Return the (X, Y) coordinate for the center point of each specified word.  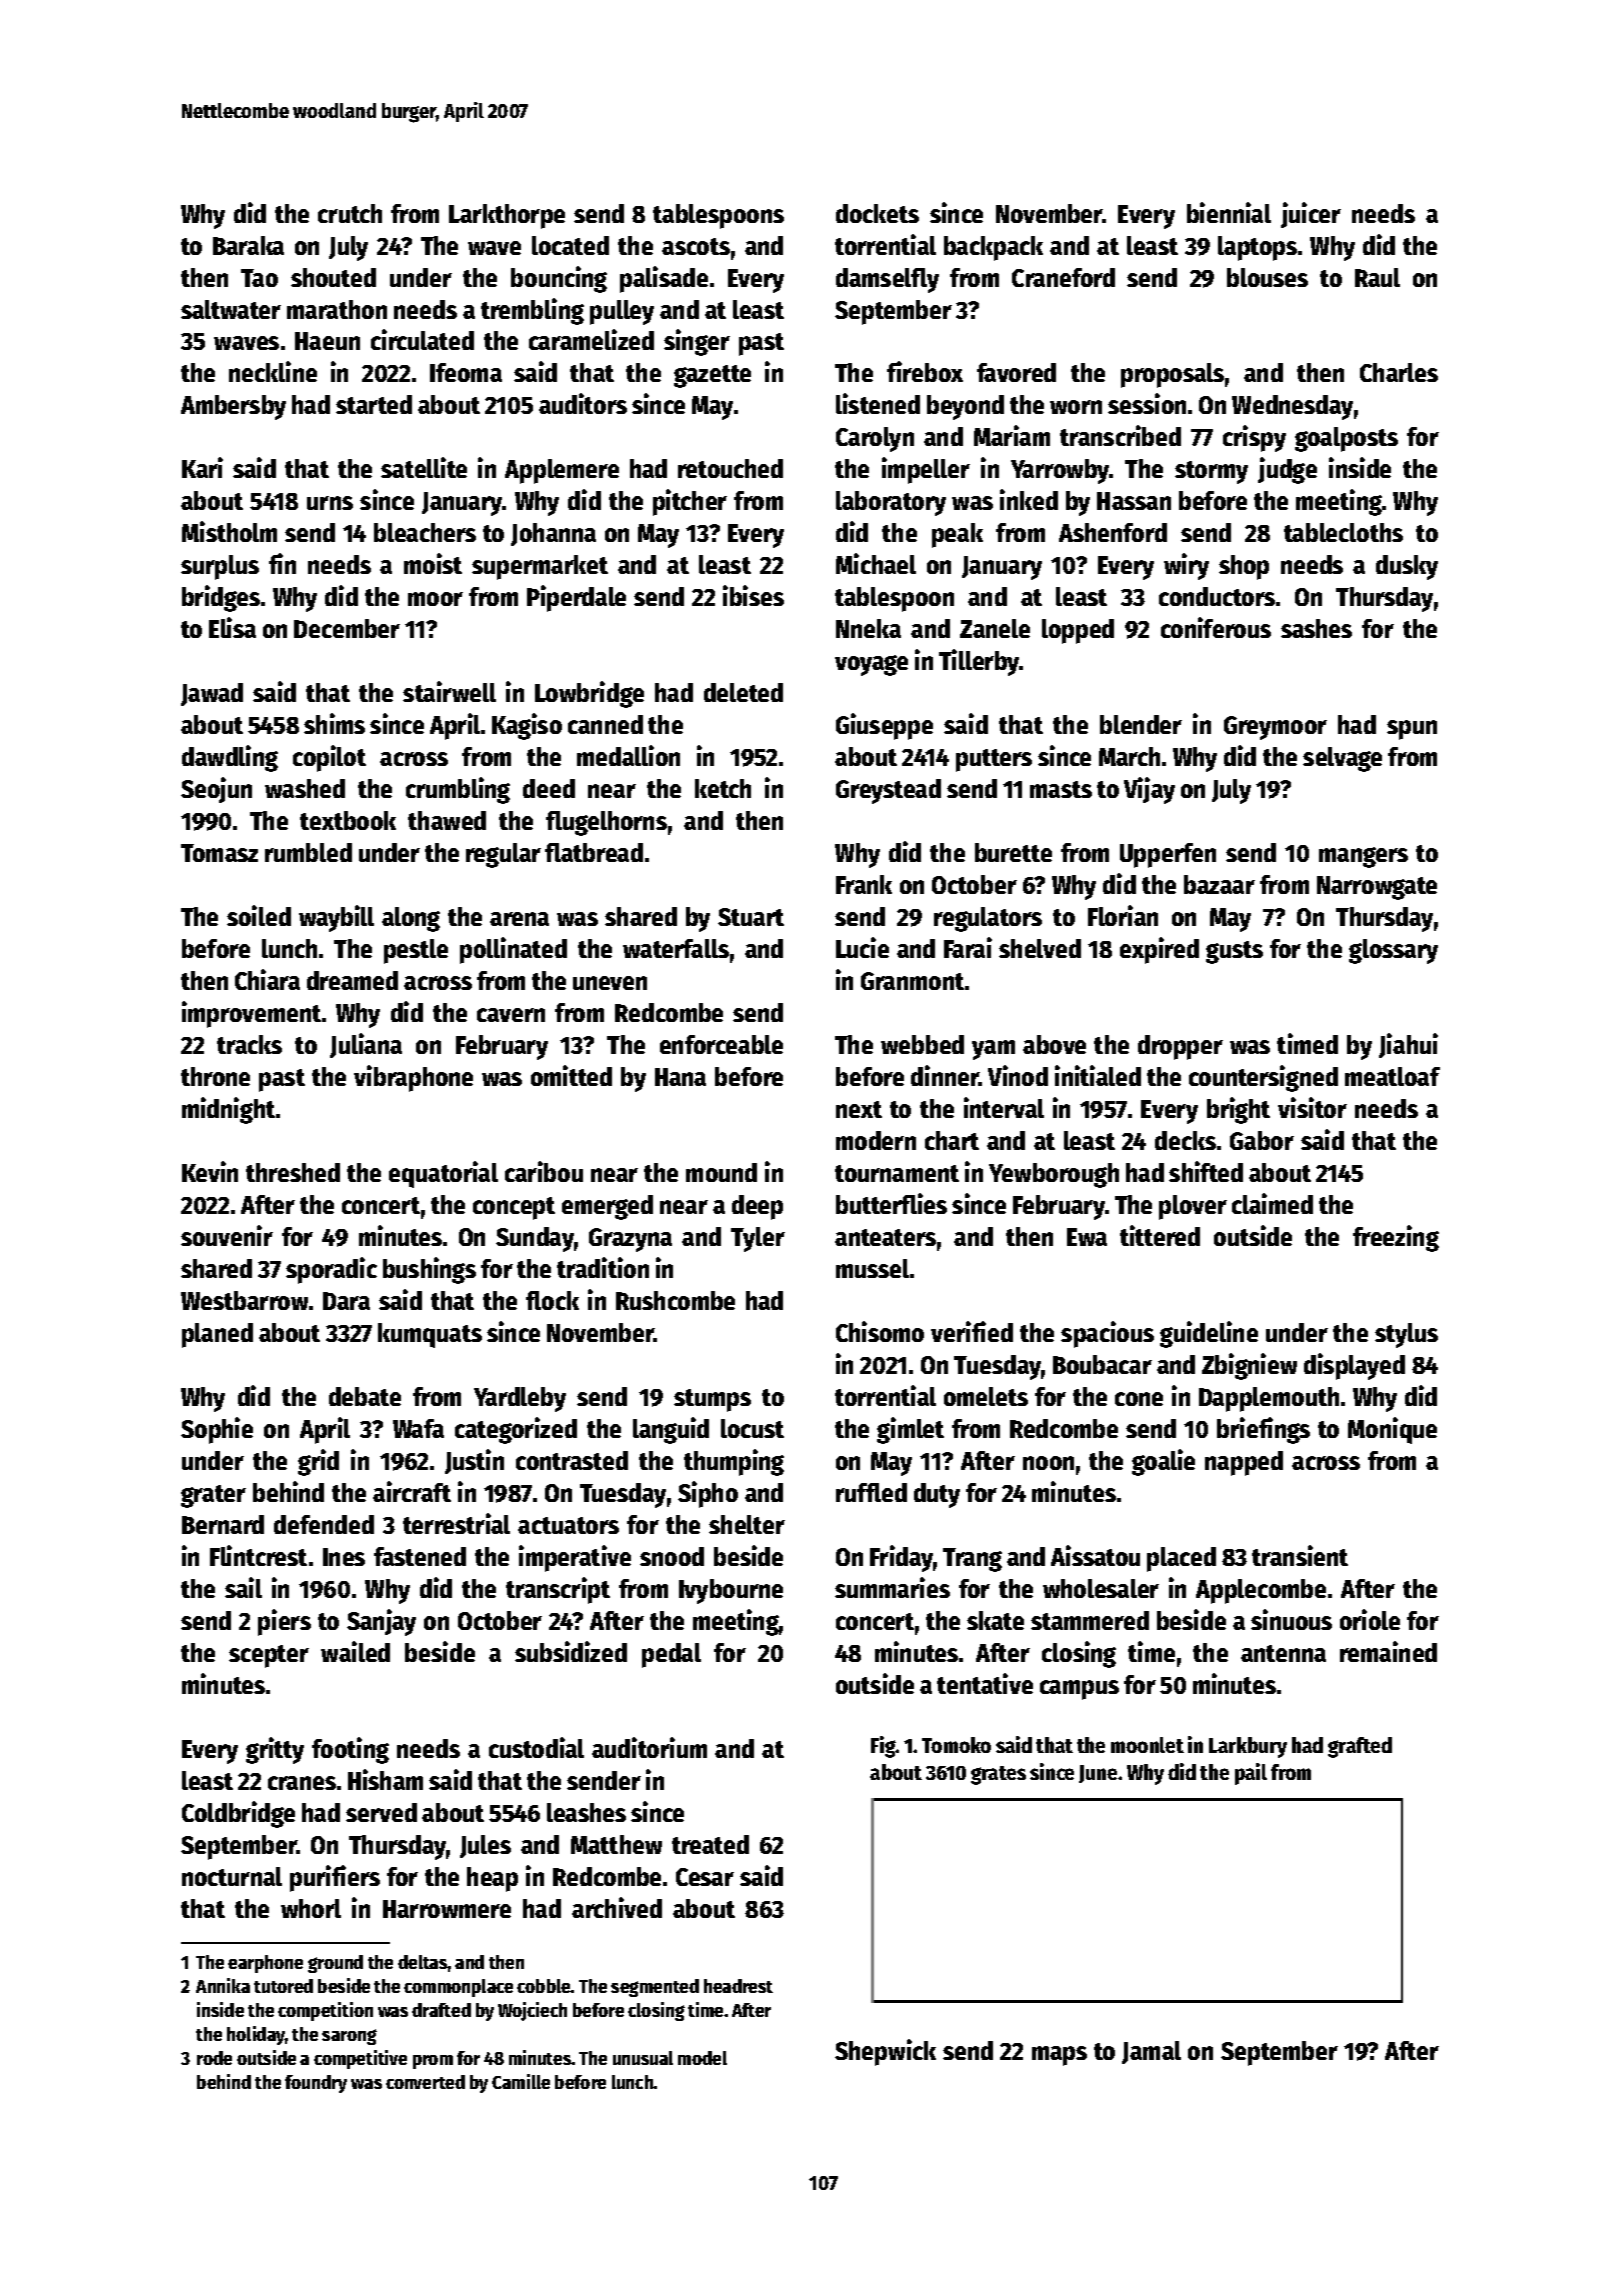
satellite (424, 467)
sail (243, 1587)
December (347, 628)
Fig (883, 1747)
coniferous (1216, 627)
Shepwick (885, 2052)
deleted (743, 692)
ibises (753, 595)
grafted (1360, 1747)
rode (214, 2058)
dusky (1407, 567)
